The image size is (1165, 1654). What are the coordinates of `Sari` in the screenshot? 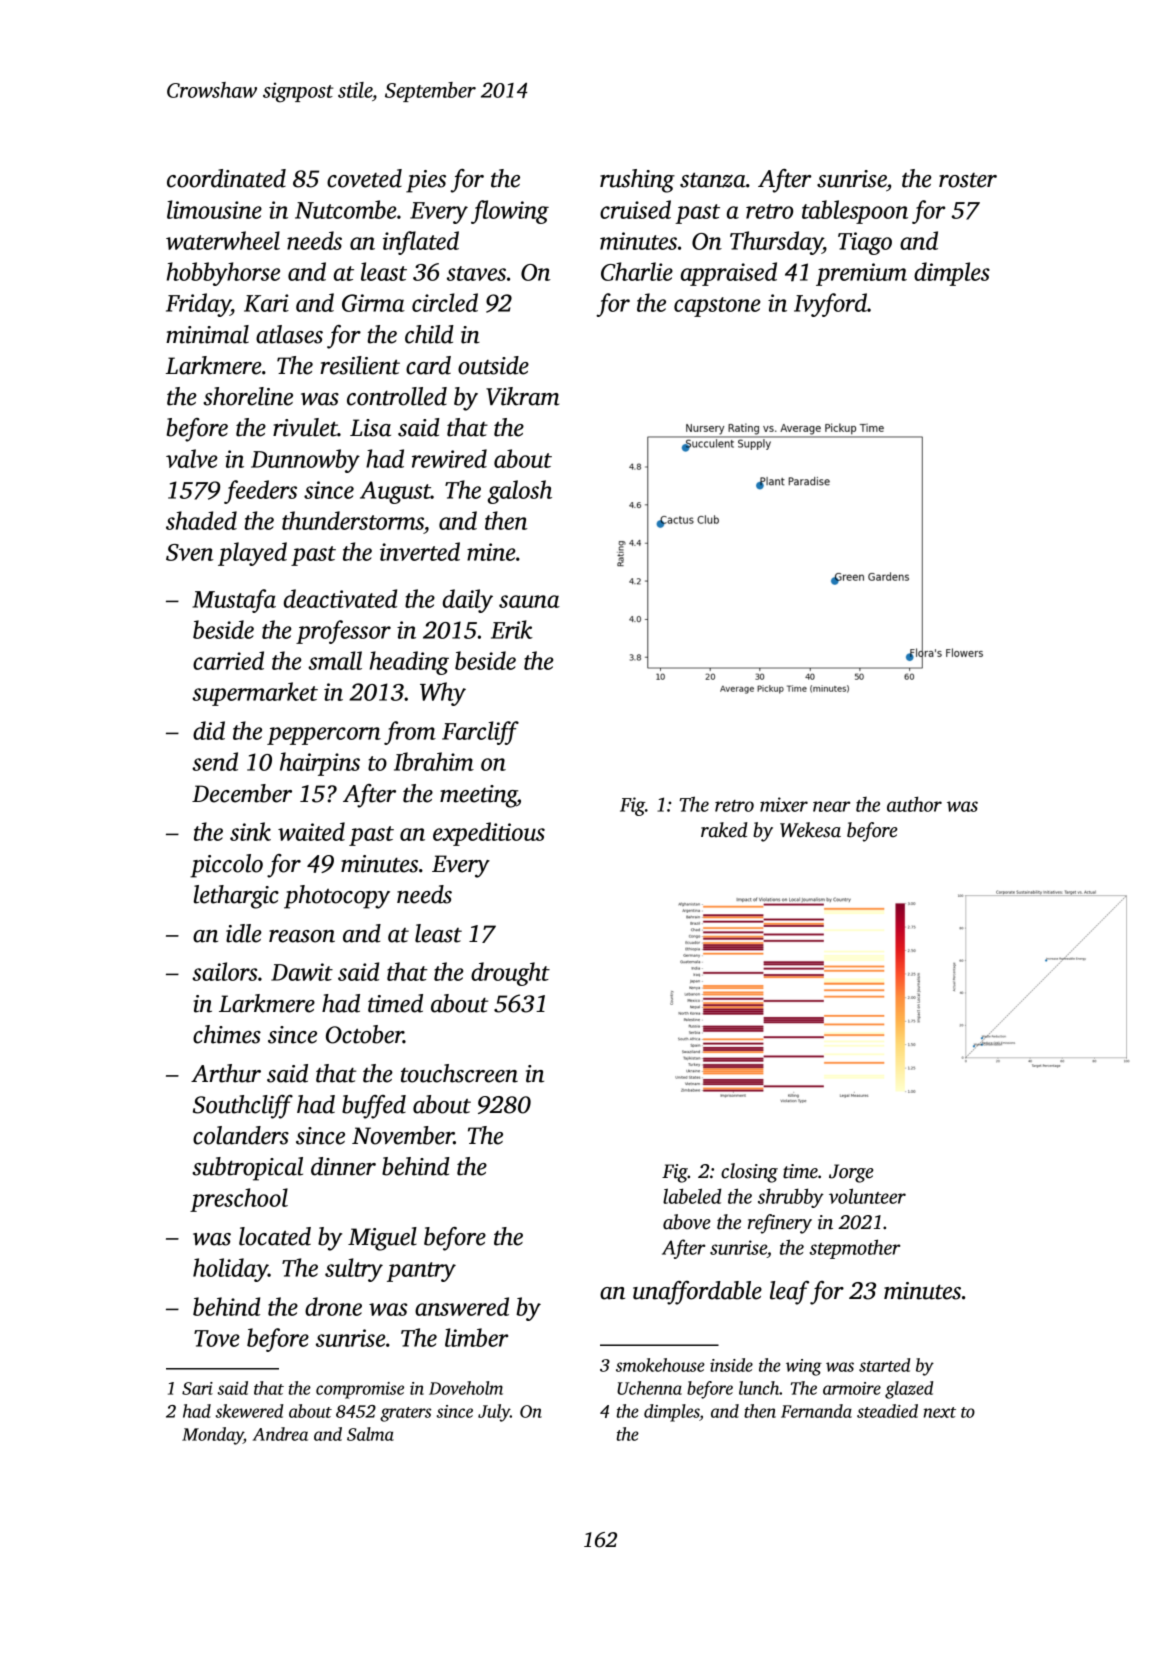 It's located at (197, 1388).
